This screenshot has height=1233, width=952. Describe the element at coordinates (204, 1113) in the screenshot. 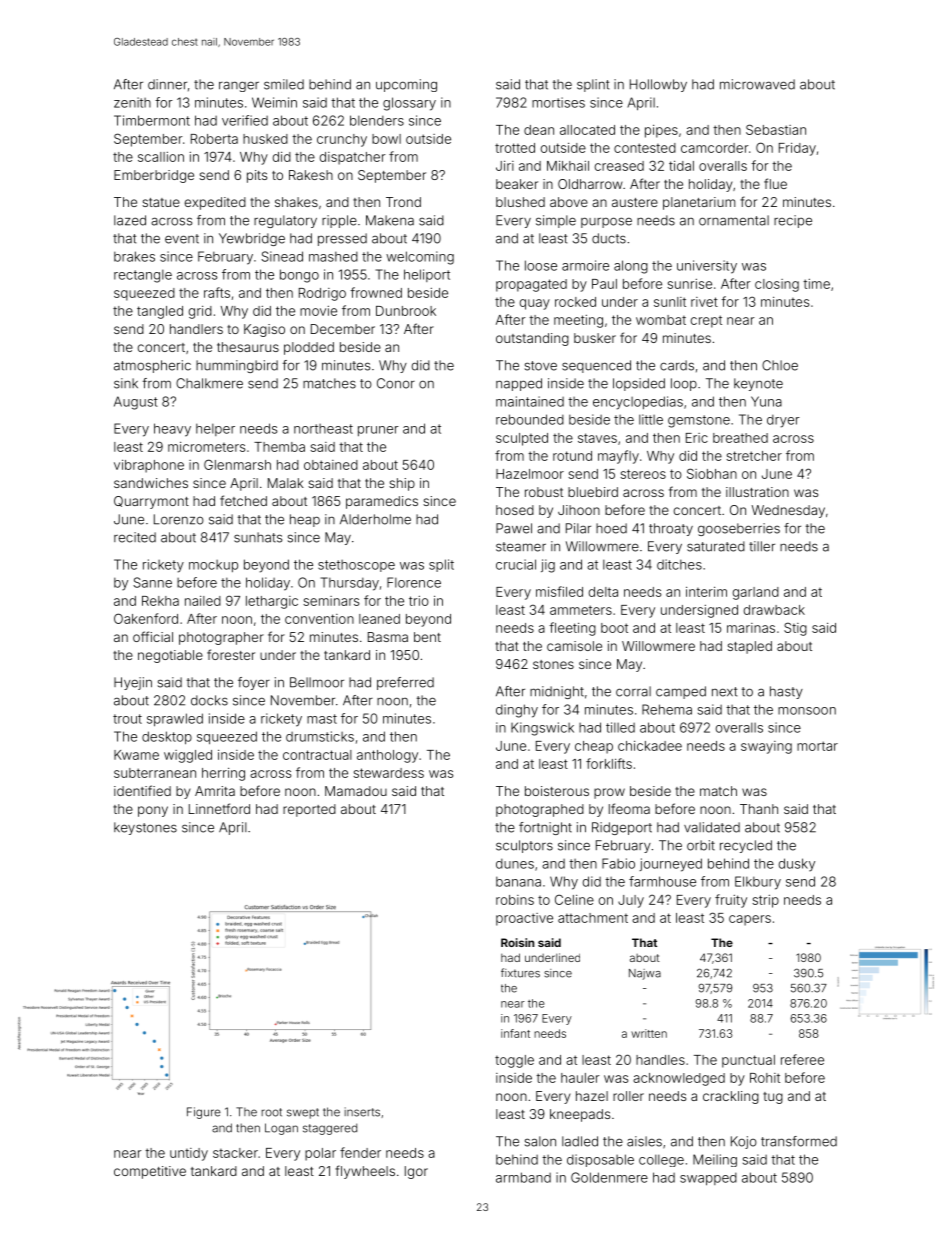

I see `Figure` at that location.
